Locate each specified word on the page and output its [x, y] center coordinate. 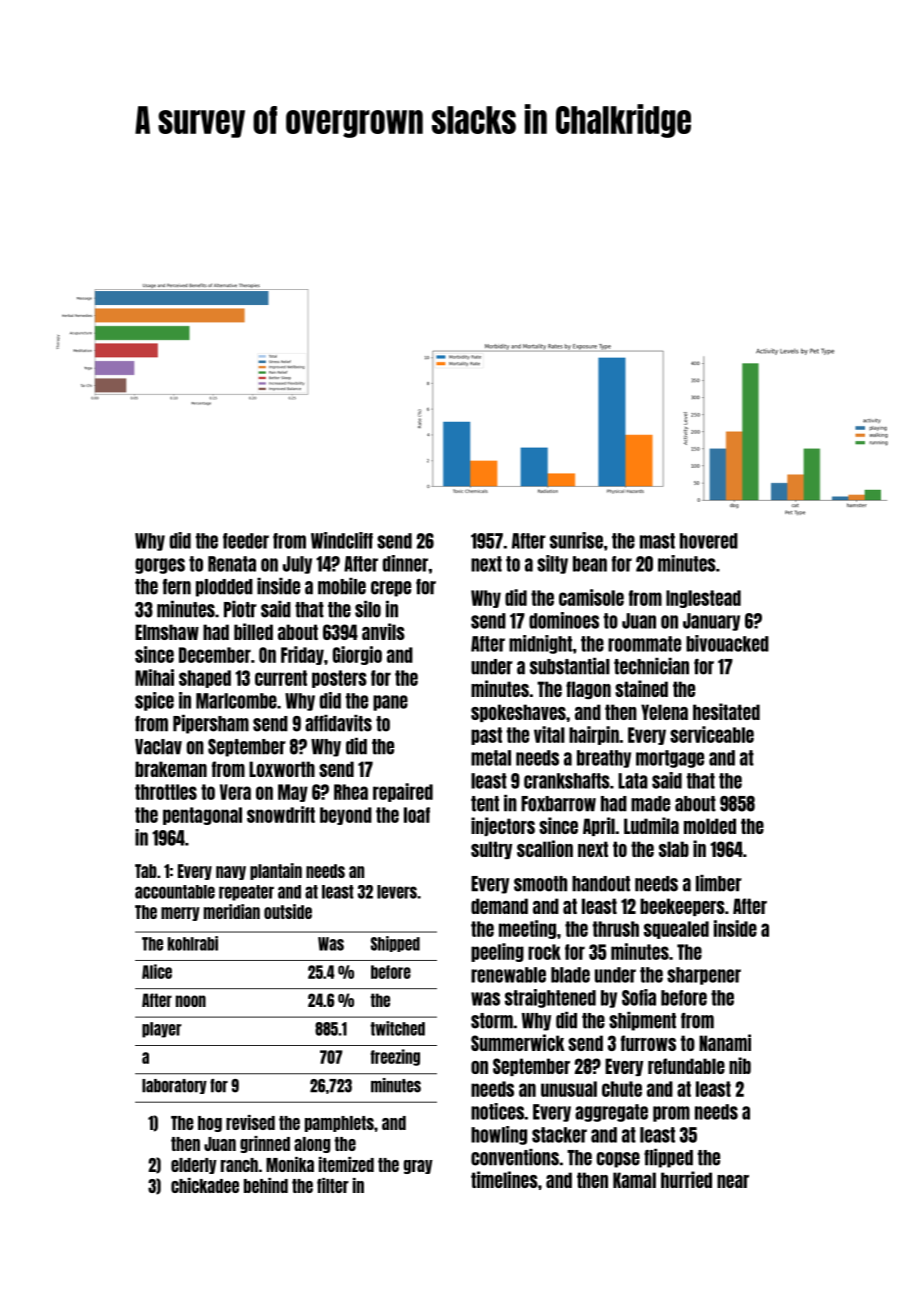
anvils [383, 631]
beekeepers [682, 907]
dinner [405, 563]
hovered [709, 541]
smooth [540, 884]
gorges [160, 566]
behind [266, 1185]
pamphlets [339, 1124]
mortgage [670, 759]
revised [250, 1122]
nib [740, 1065]
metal [491, 758]
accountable [175, 892]
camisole [591, 597]
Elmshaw [167, 632]
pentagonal [202, 816]
